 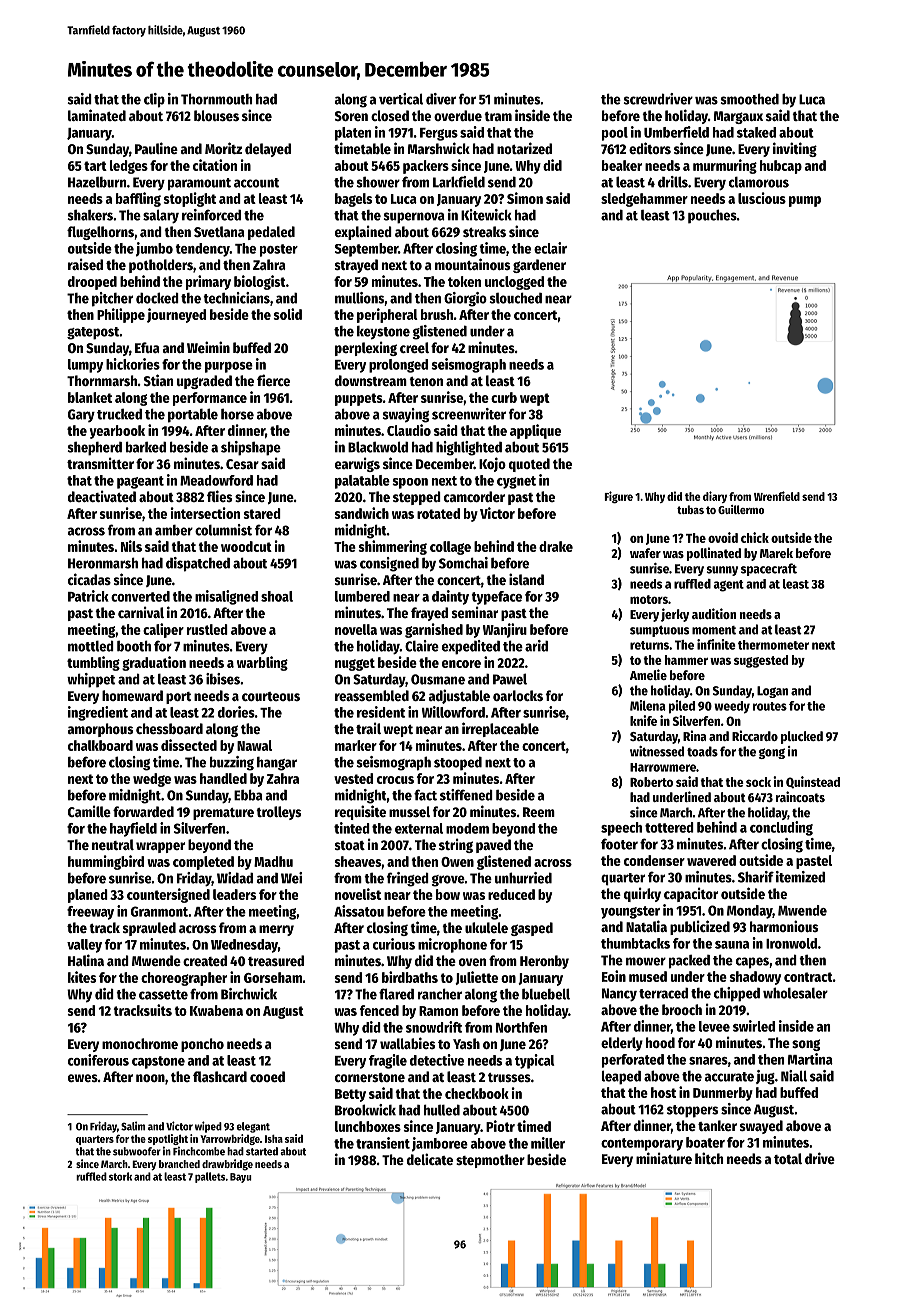 What do you see at coordinates (465, 299) in the page?
I see `Giorgio` at bounding box center [465, 299].
